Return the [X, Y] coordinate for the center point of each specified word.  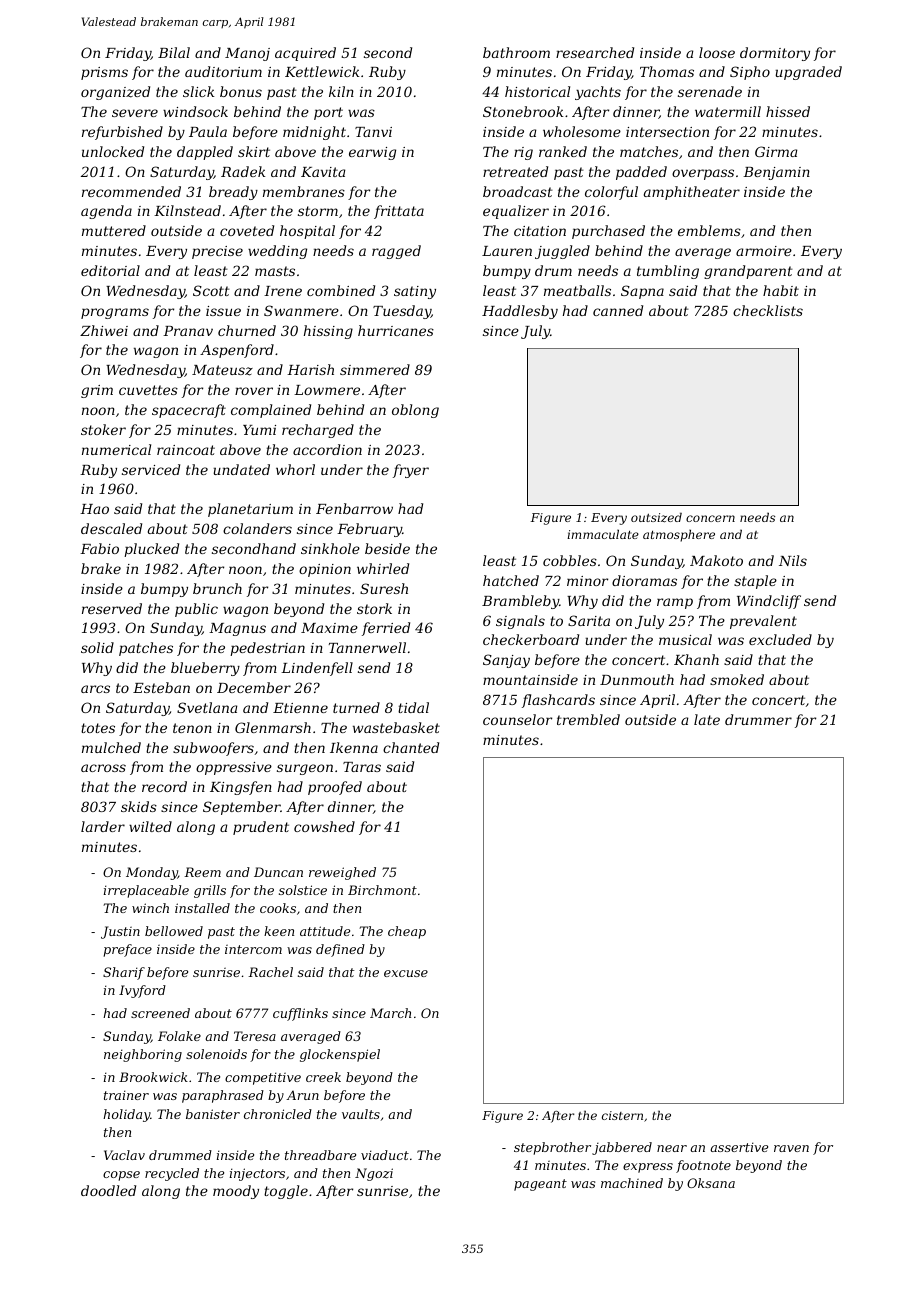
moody [236, 1192]
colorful [611, 193]
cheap [407, 932]
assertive [739, 1147]
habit [781, 290]
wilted [150, 826]
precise [217, 252]
